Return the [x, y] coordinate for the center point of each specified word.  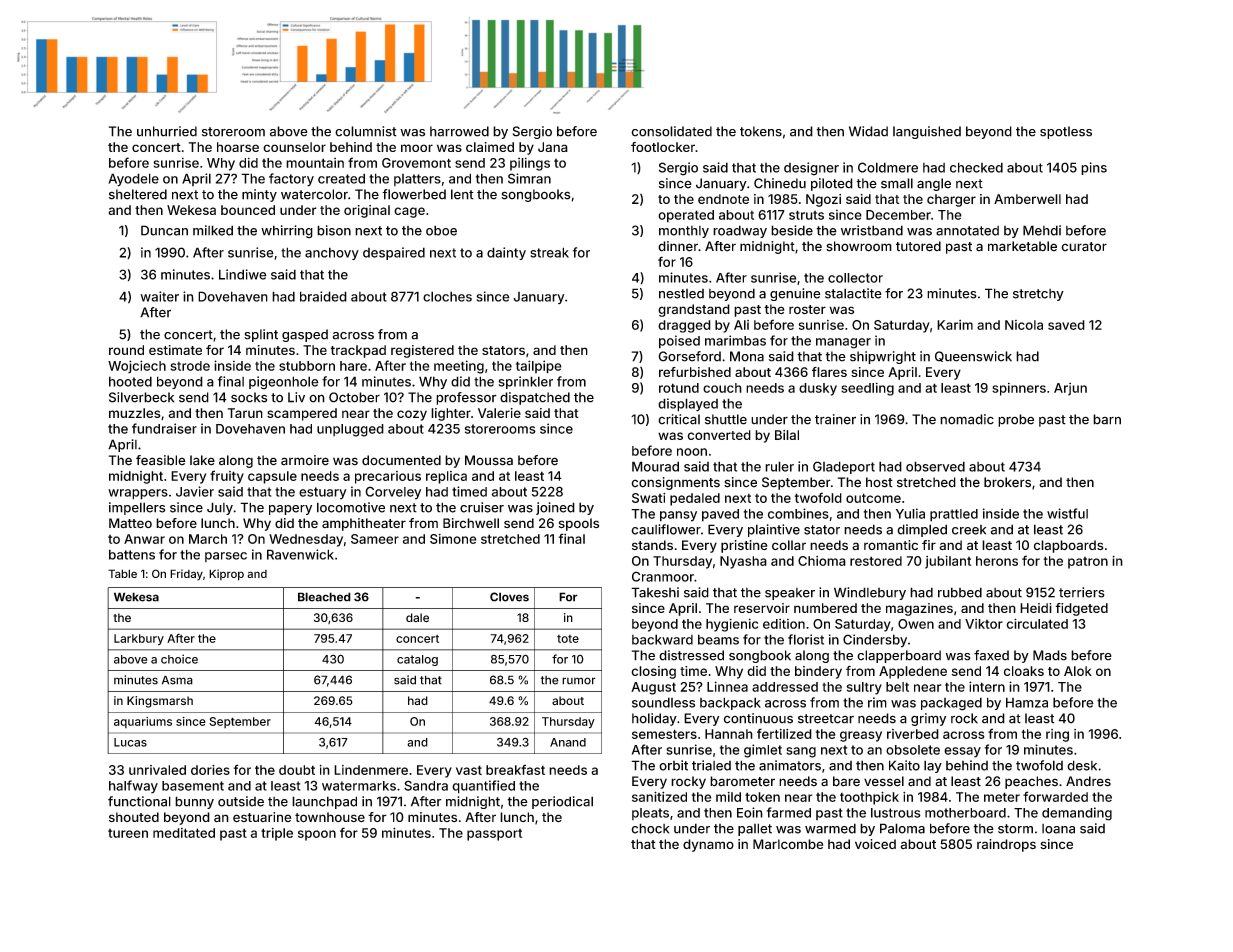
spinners [1019, 389]
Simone [453, 539]
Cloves [509, 597]
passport [494, 835]
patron [1088, 563]
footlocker [663, 147]
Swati [648, 498]
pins [1094, 168]
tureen [128, 833]
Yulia [910, 513]
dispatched [535, 398]
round [126, 350]
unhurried [167, 131]
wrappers [138, 494]
